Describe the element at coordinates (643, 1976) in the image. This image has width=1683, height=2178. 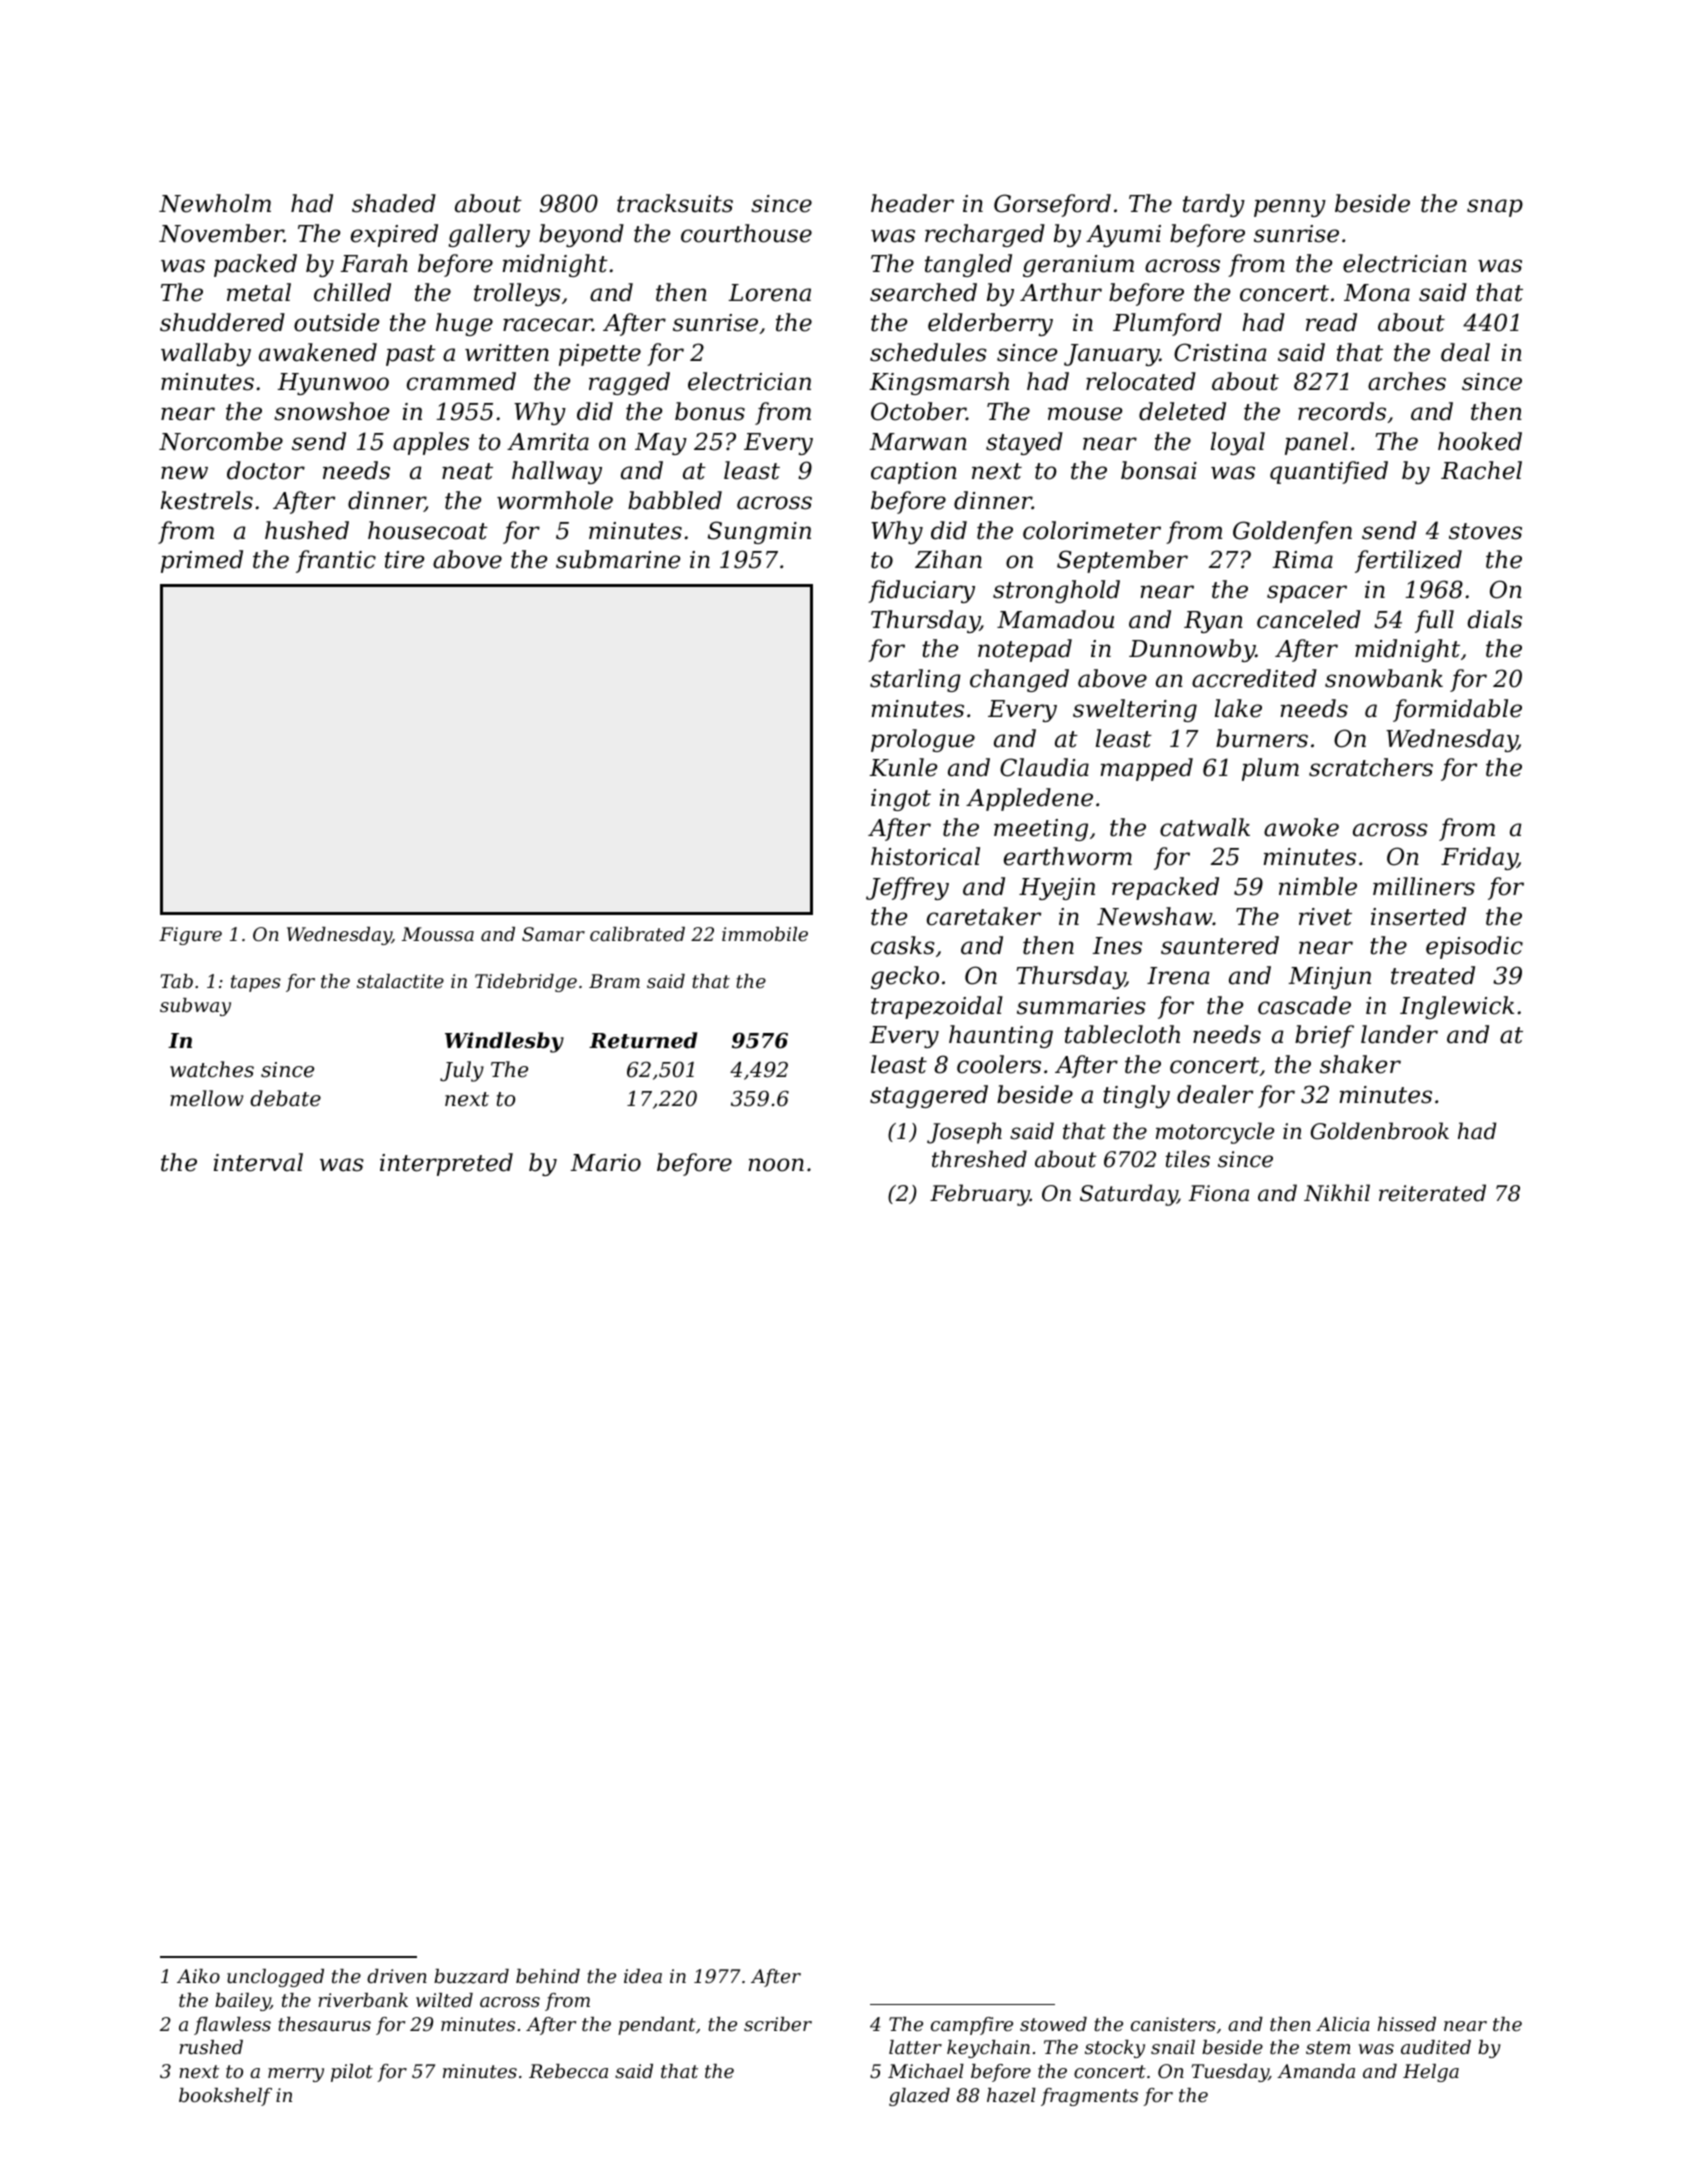
I see `idea` at that location.
